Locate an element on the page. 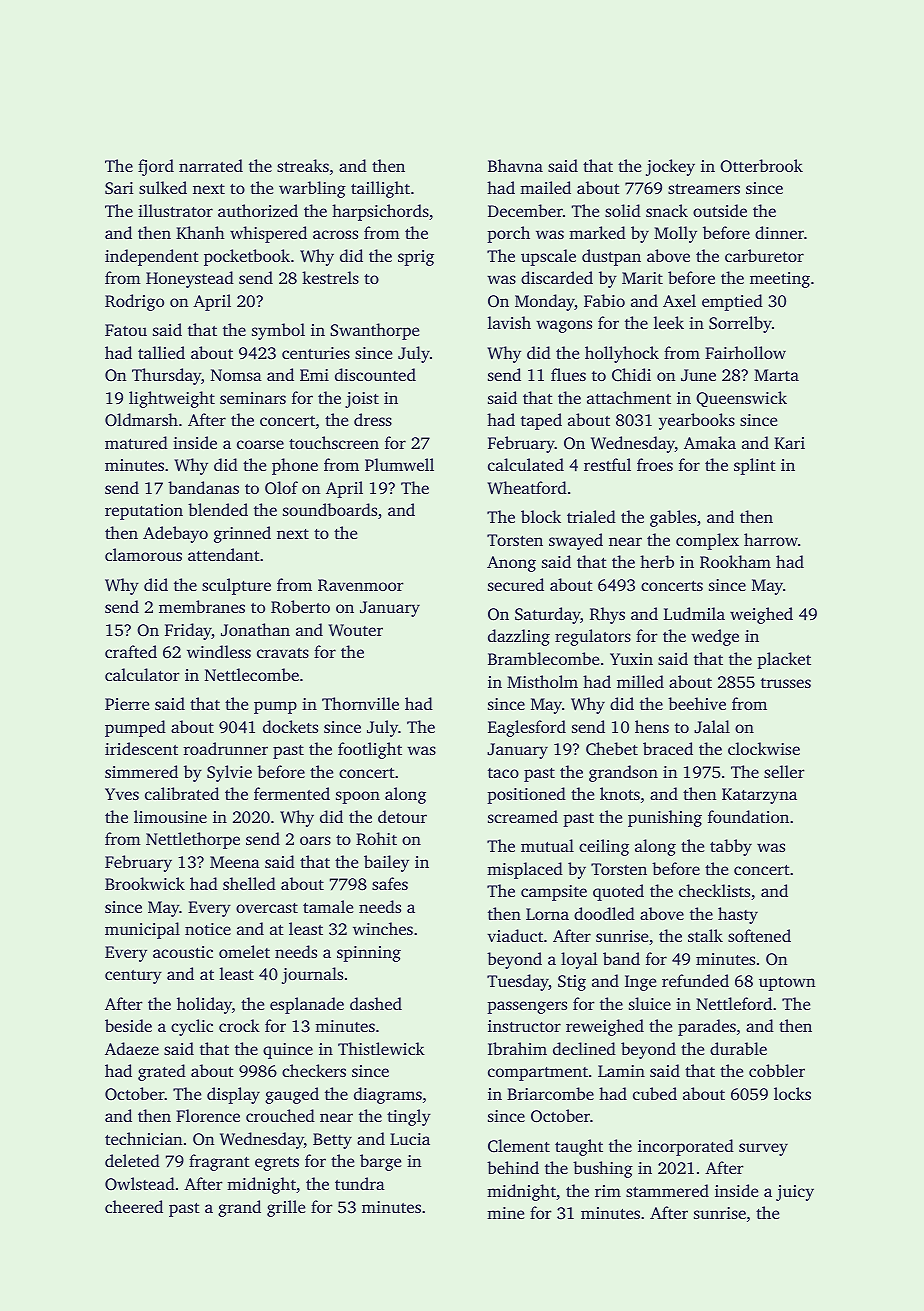 The height and width of the document is (1311, 924). lightweight is located at coordinates (172, 399).
